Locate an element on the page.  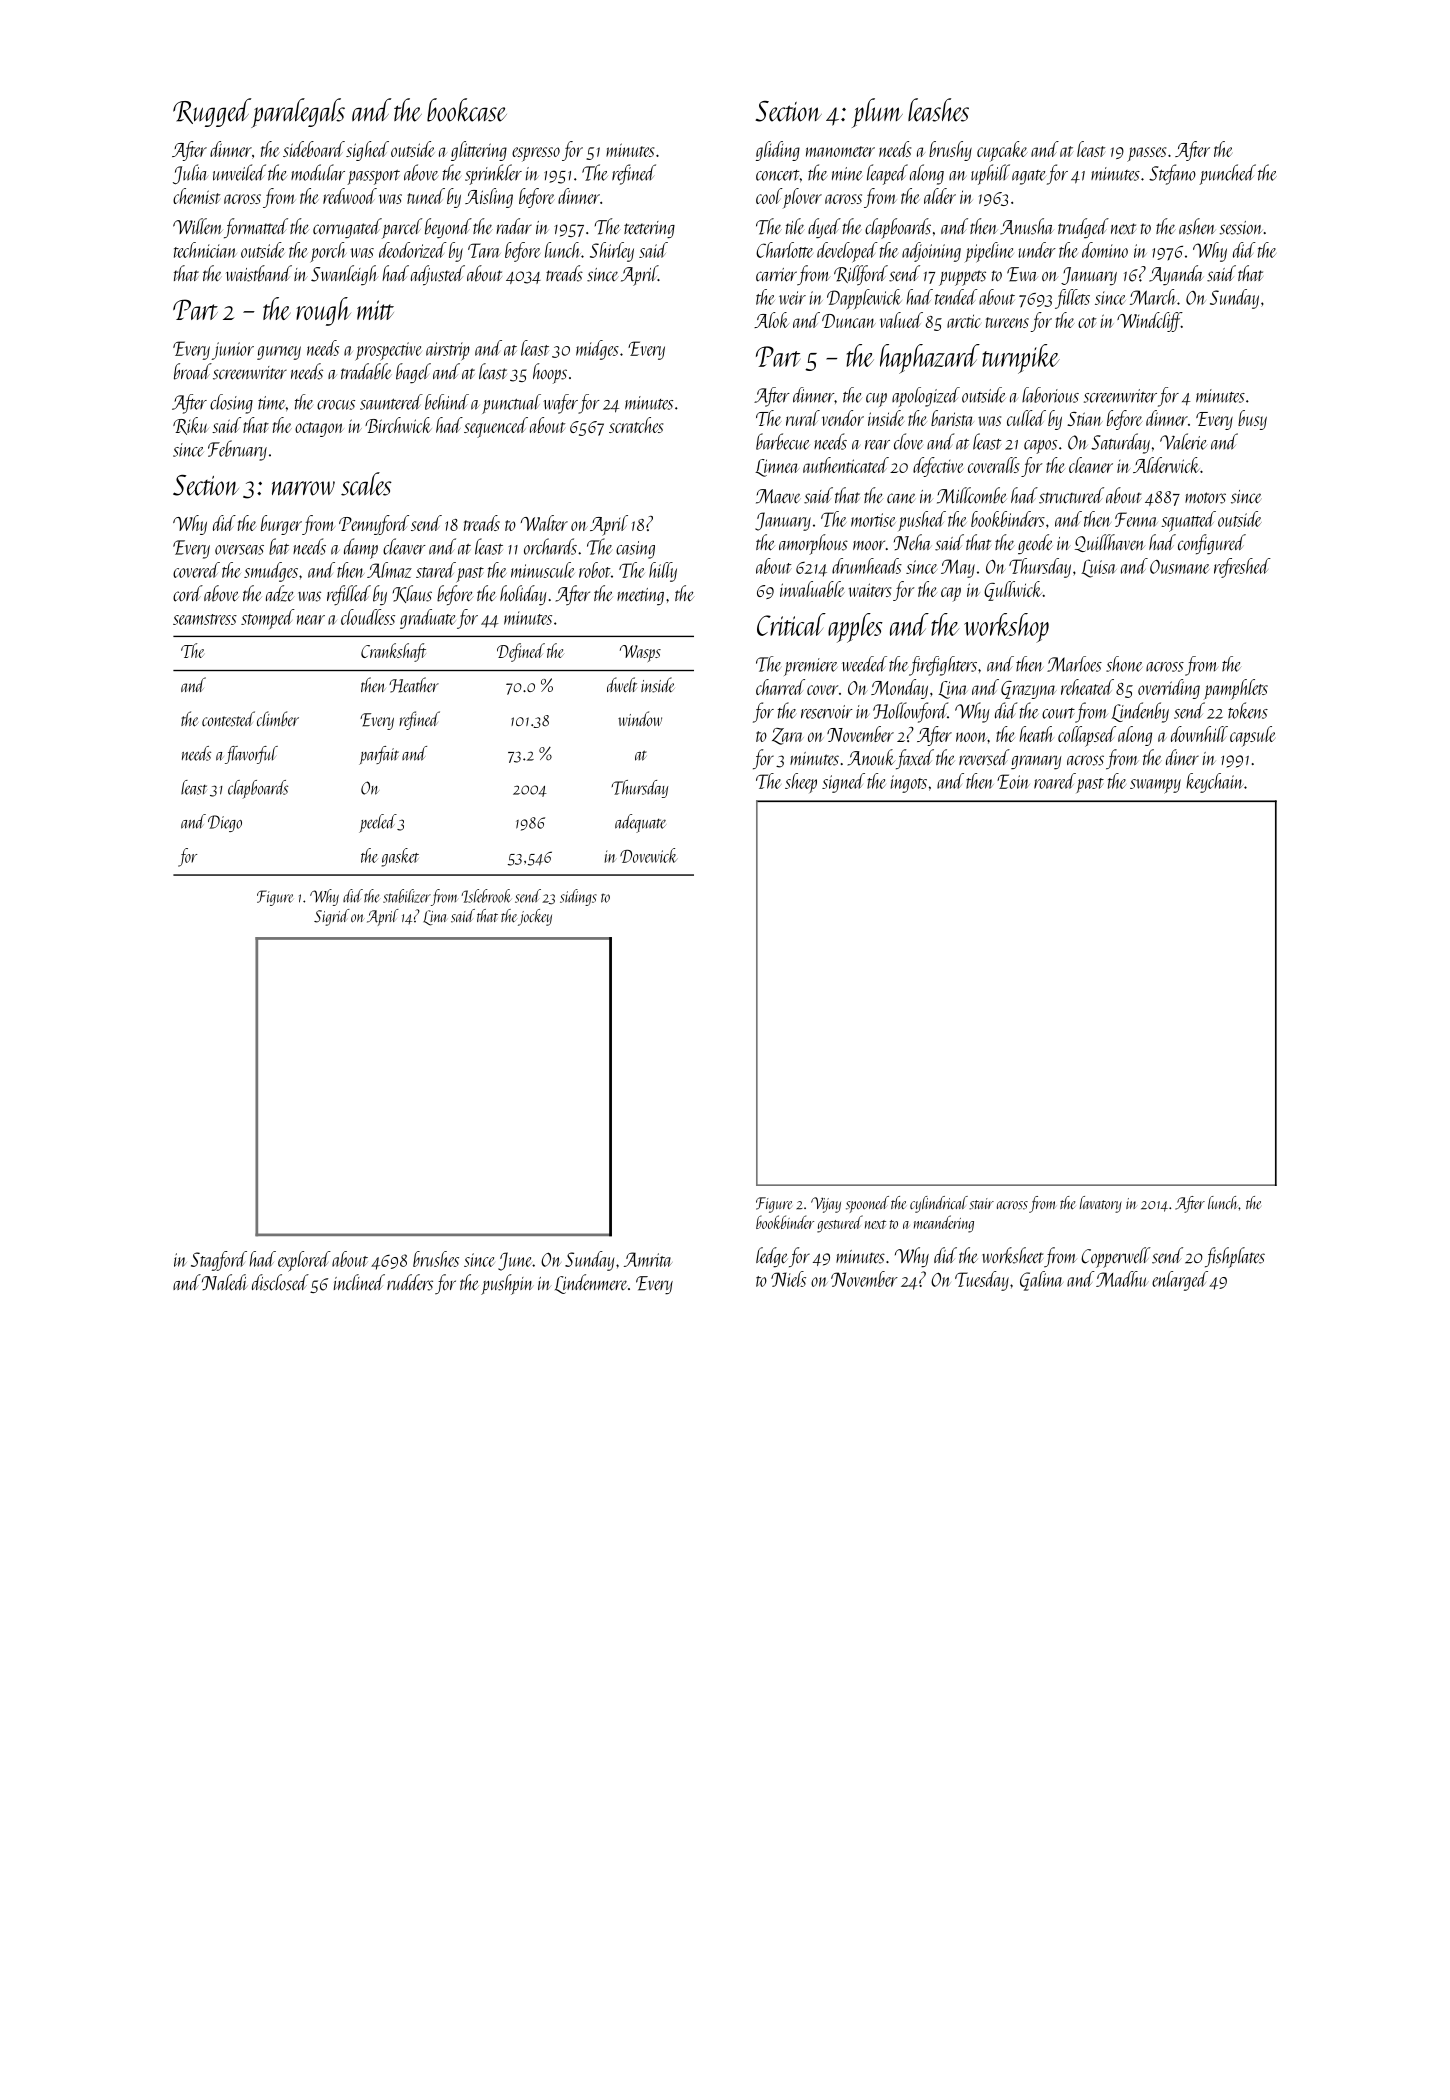
busy is located at coordinates (1252, 420).
